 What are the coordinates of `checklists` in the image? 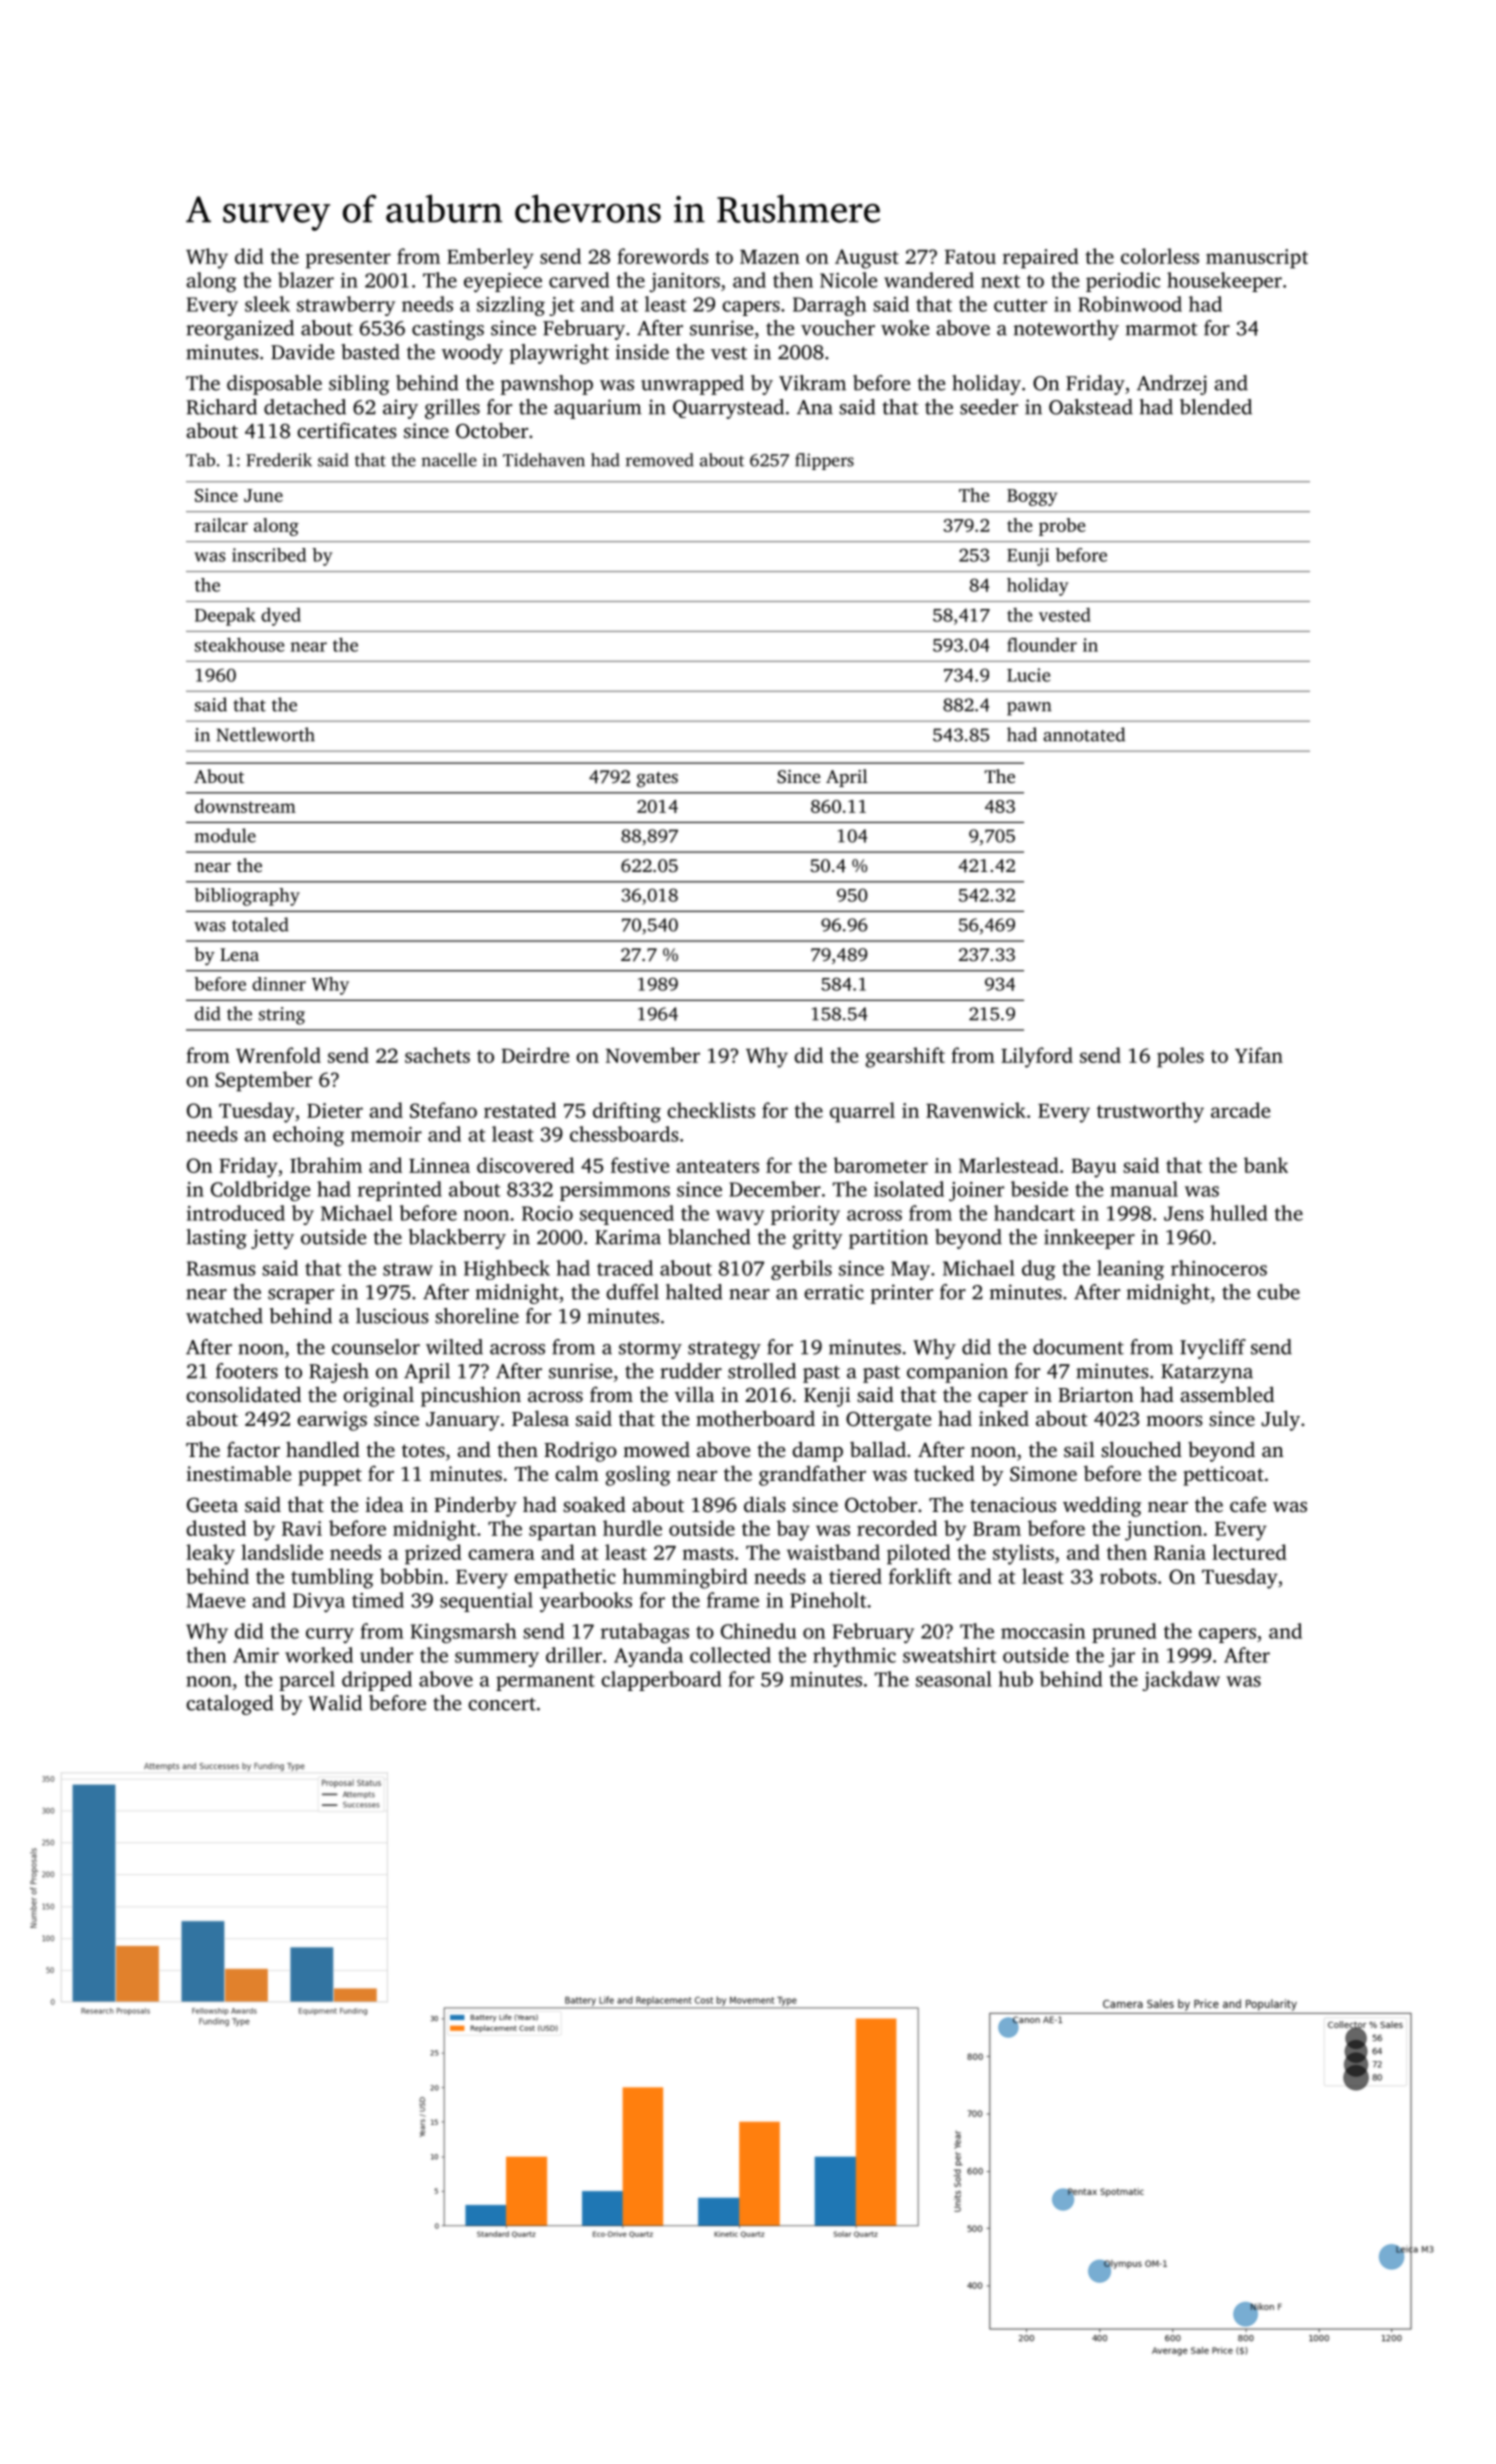 It's located at (711, 1110).
